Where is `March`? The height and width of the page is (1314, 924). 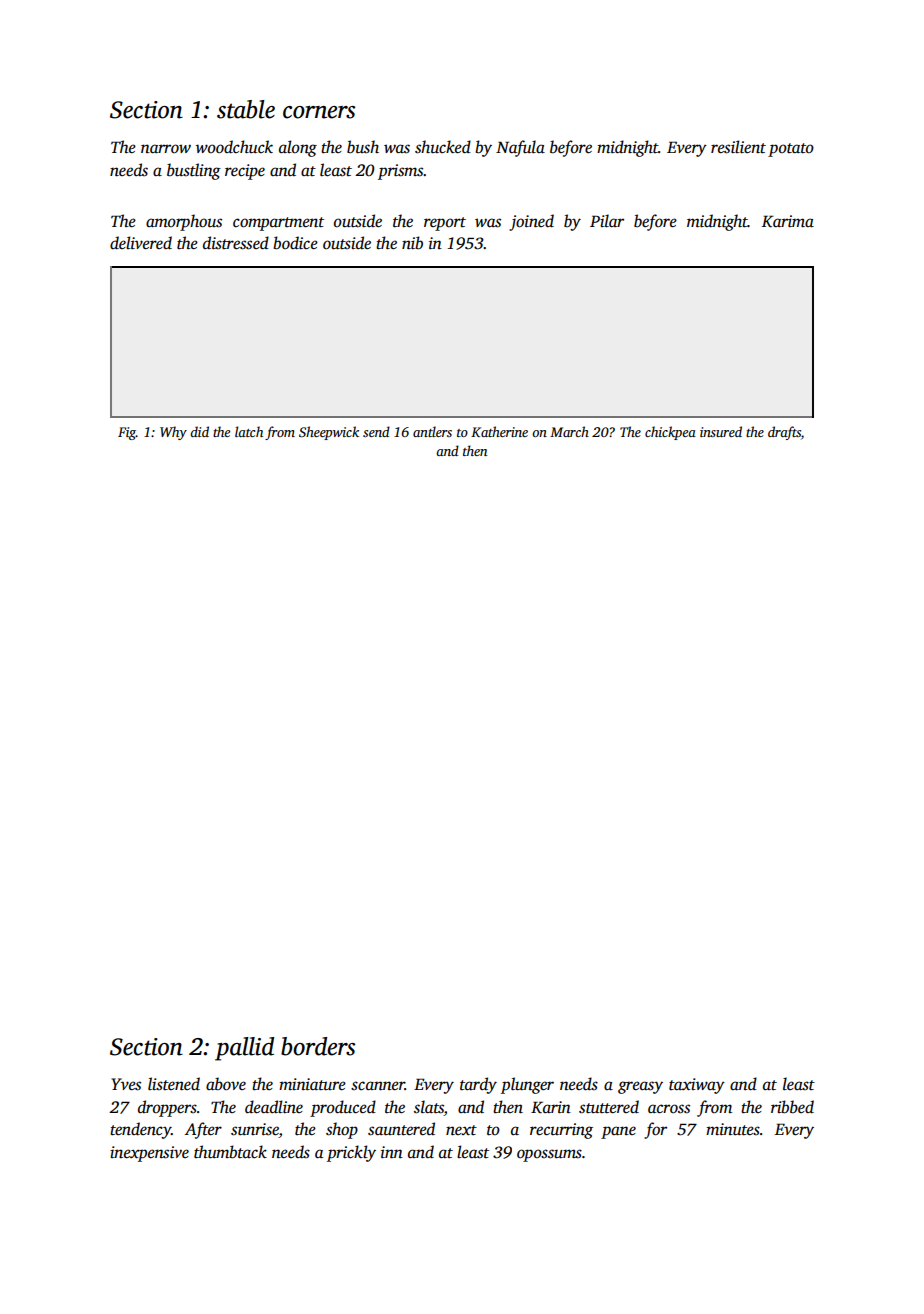 March is located at coordinates (569, 431).
